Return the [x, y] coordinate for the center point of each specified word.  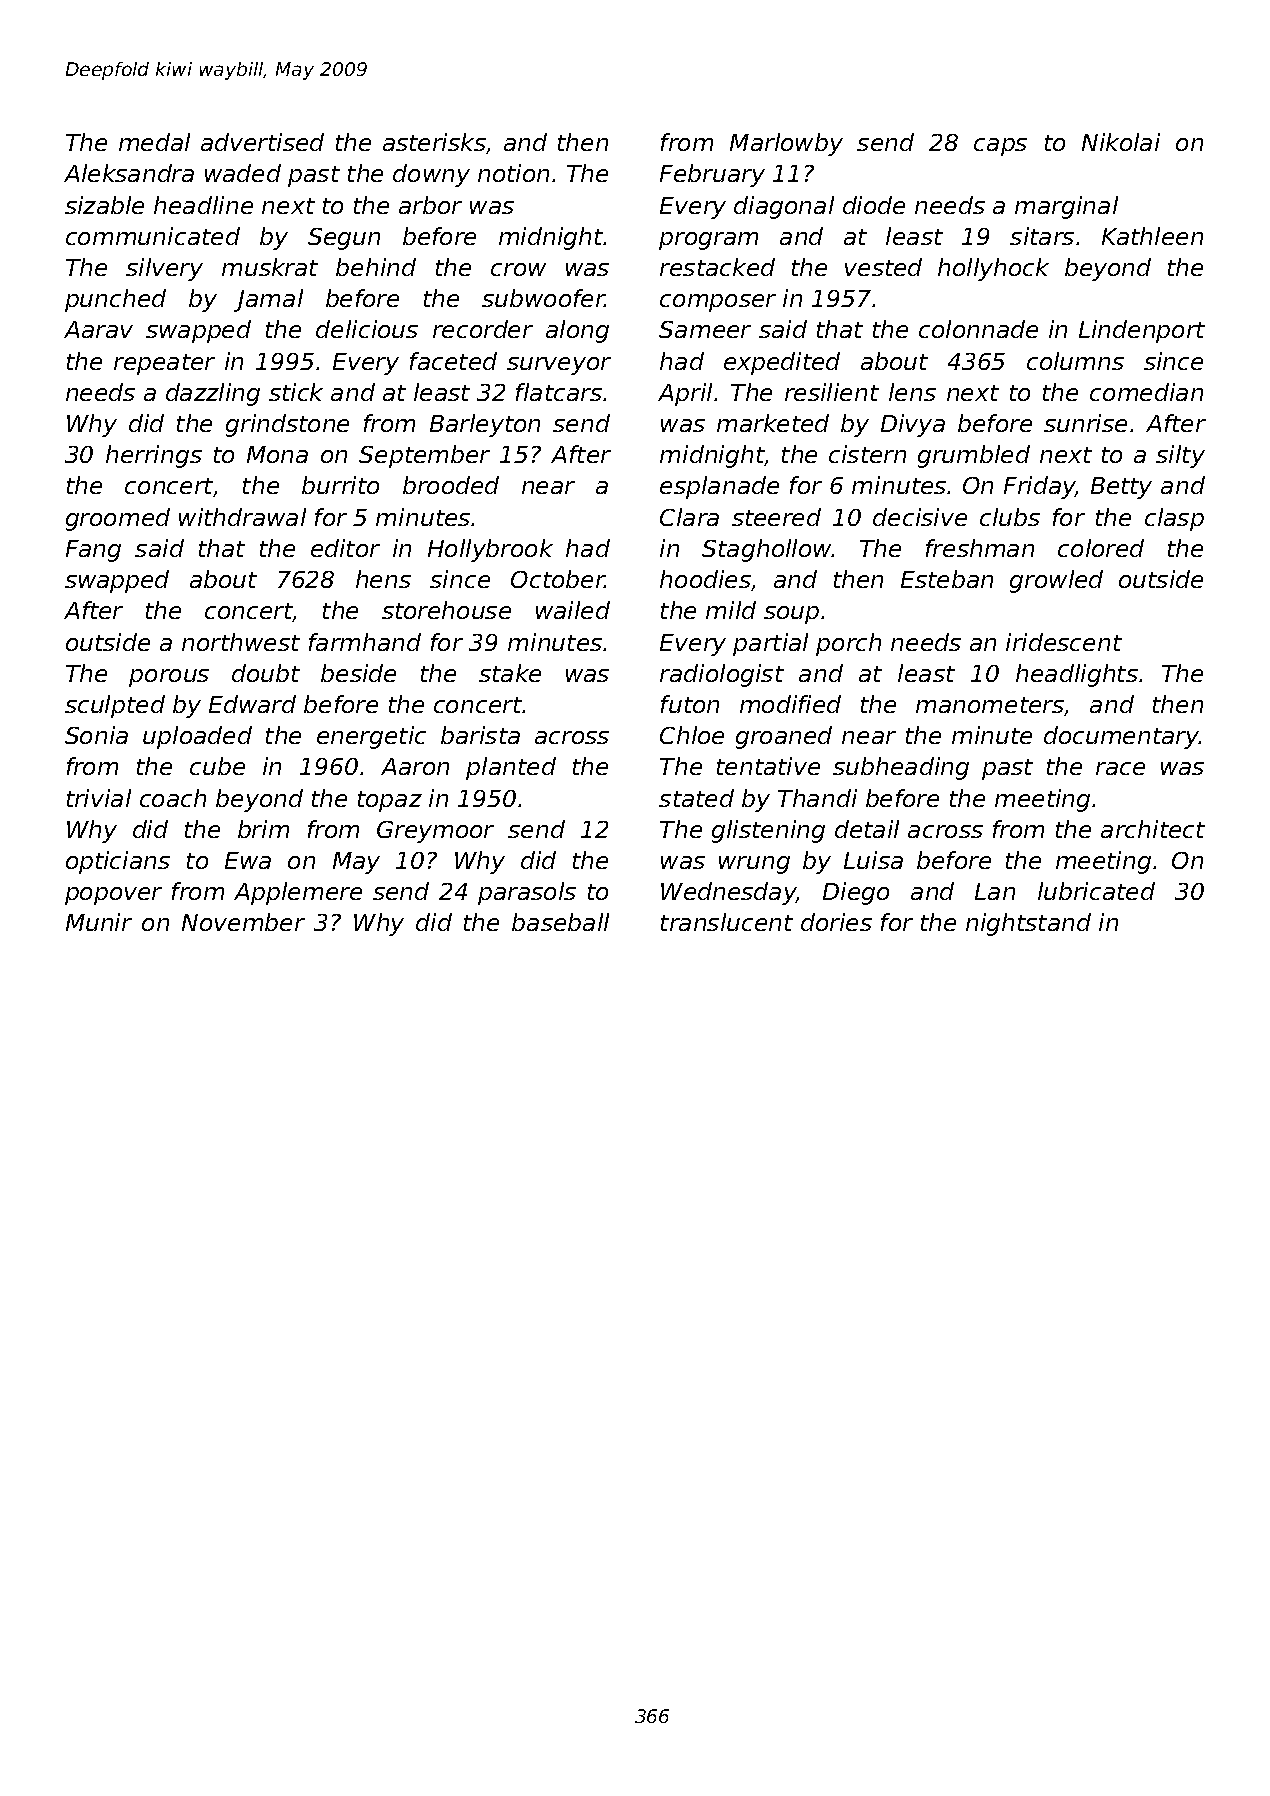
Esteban [947, 579]
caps [1000, 147]
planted [511, 768]
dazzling [213, 394]
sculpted [115, 706]
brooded [451, 485]
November [243, 922]
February [712, 175]
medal [154, 142]
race [1120, 768]
